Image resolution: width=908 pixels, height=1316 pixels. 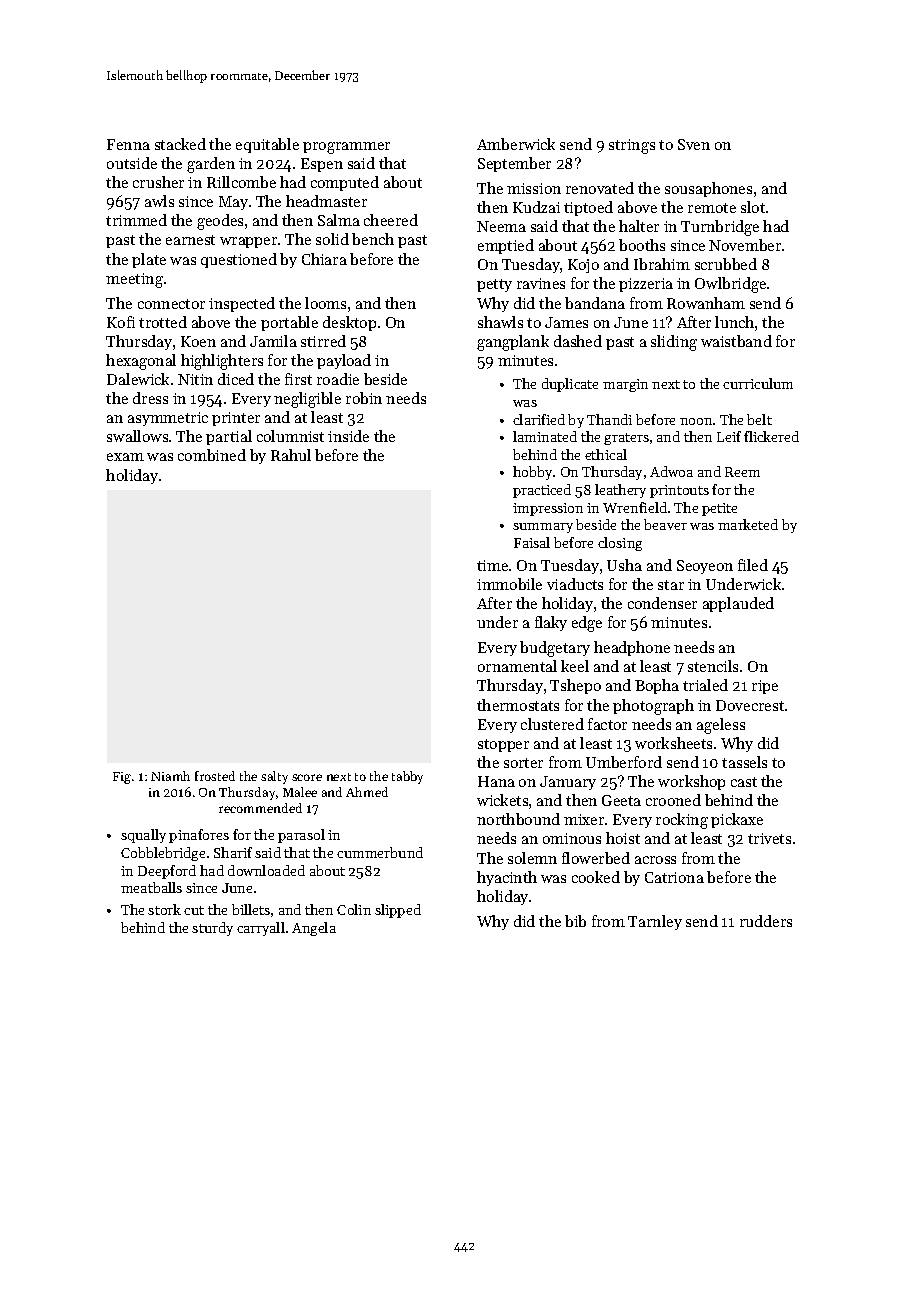 What do you see at coordinates (348, 436) in the document?
I see `inside` at bounding box center [348, 436].
